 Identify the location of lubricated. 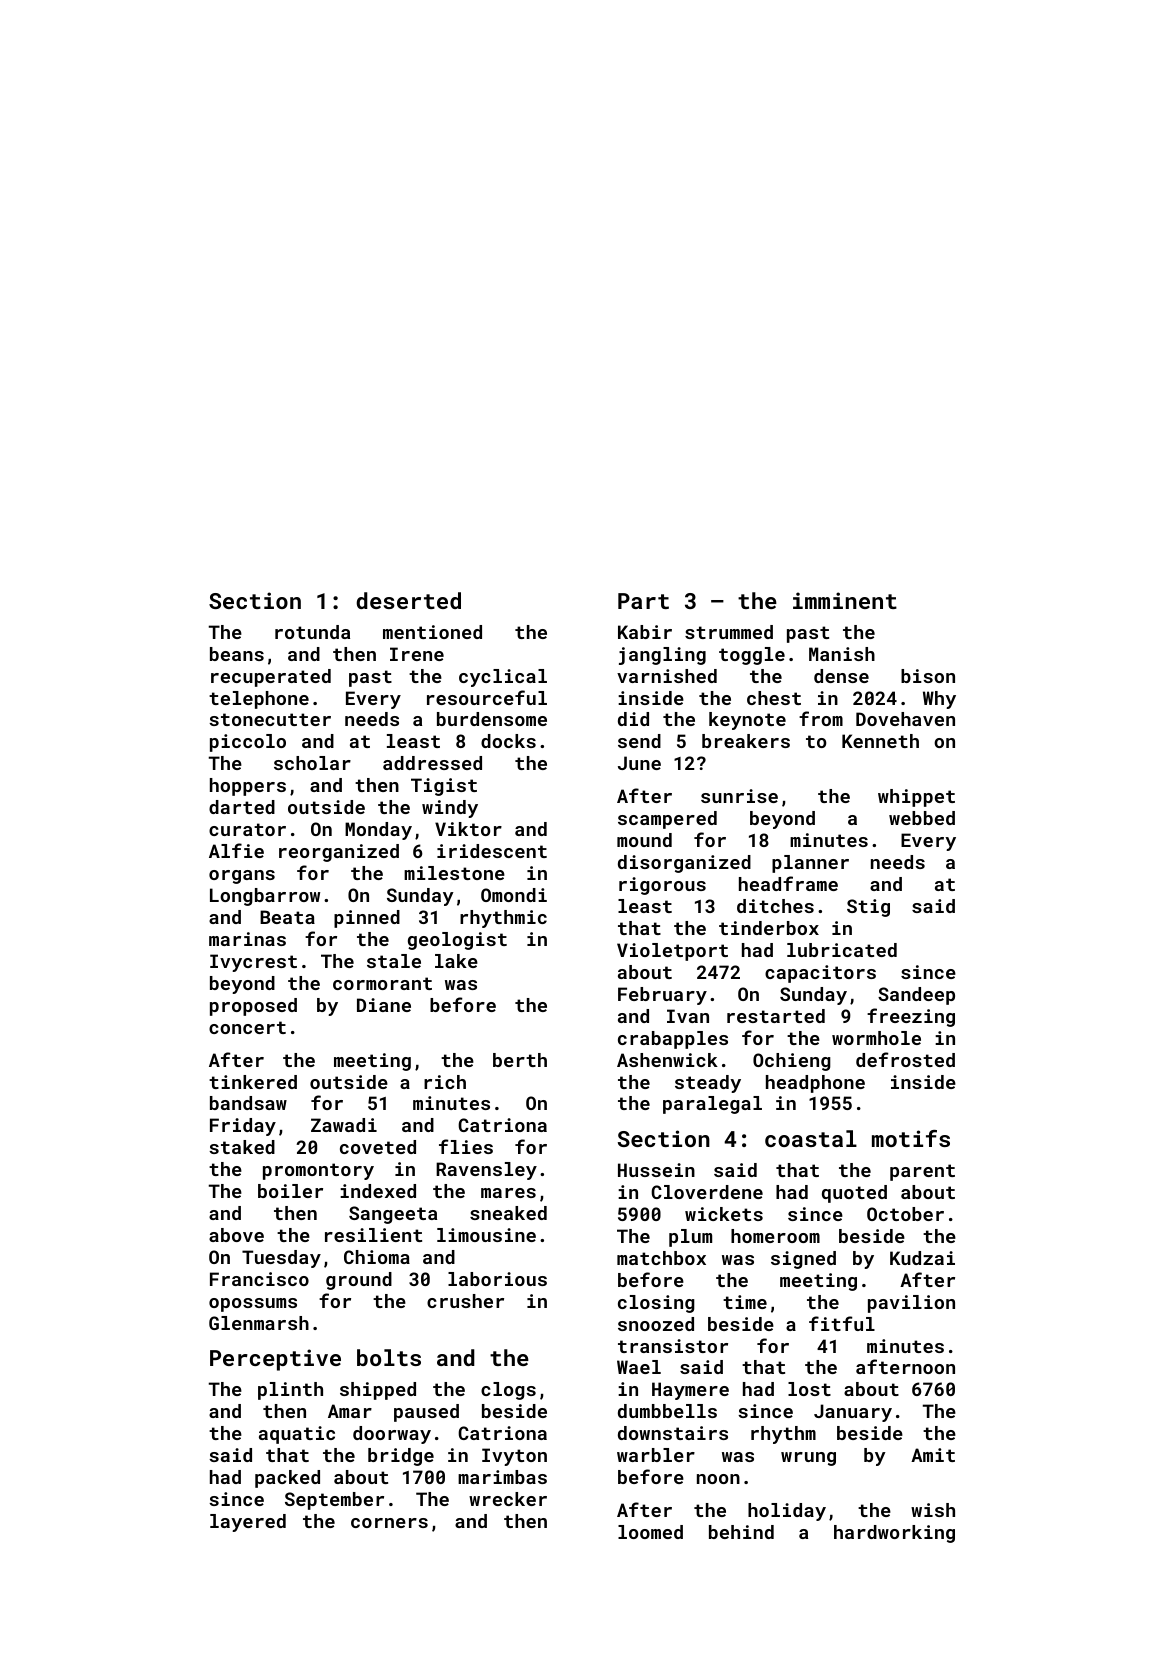
(842, 950).
